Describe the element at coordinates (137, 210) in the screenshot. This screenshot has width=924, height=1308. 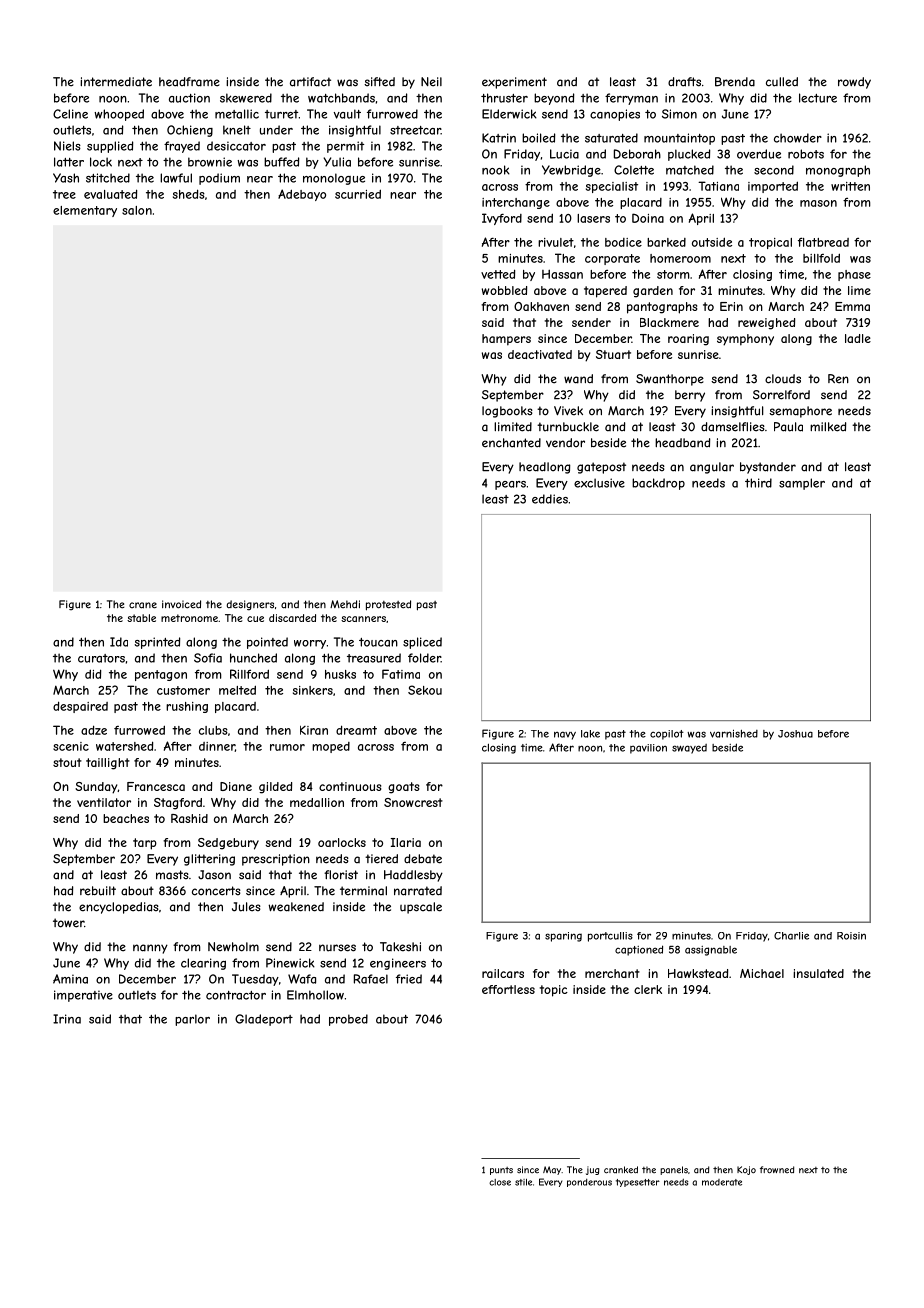
I see `salon` at that location.
